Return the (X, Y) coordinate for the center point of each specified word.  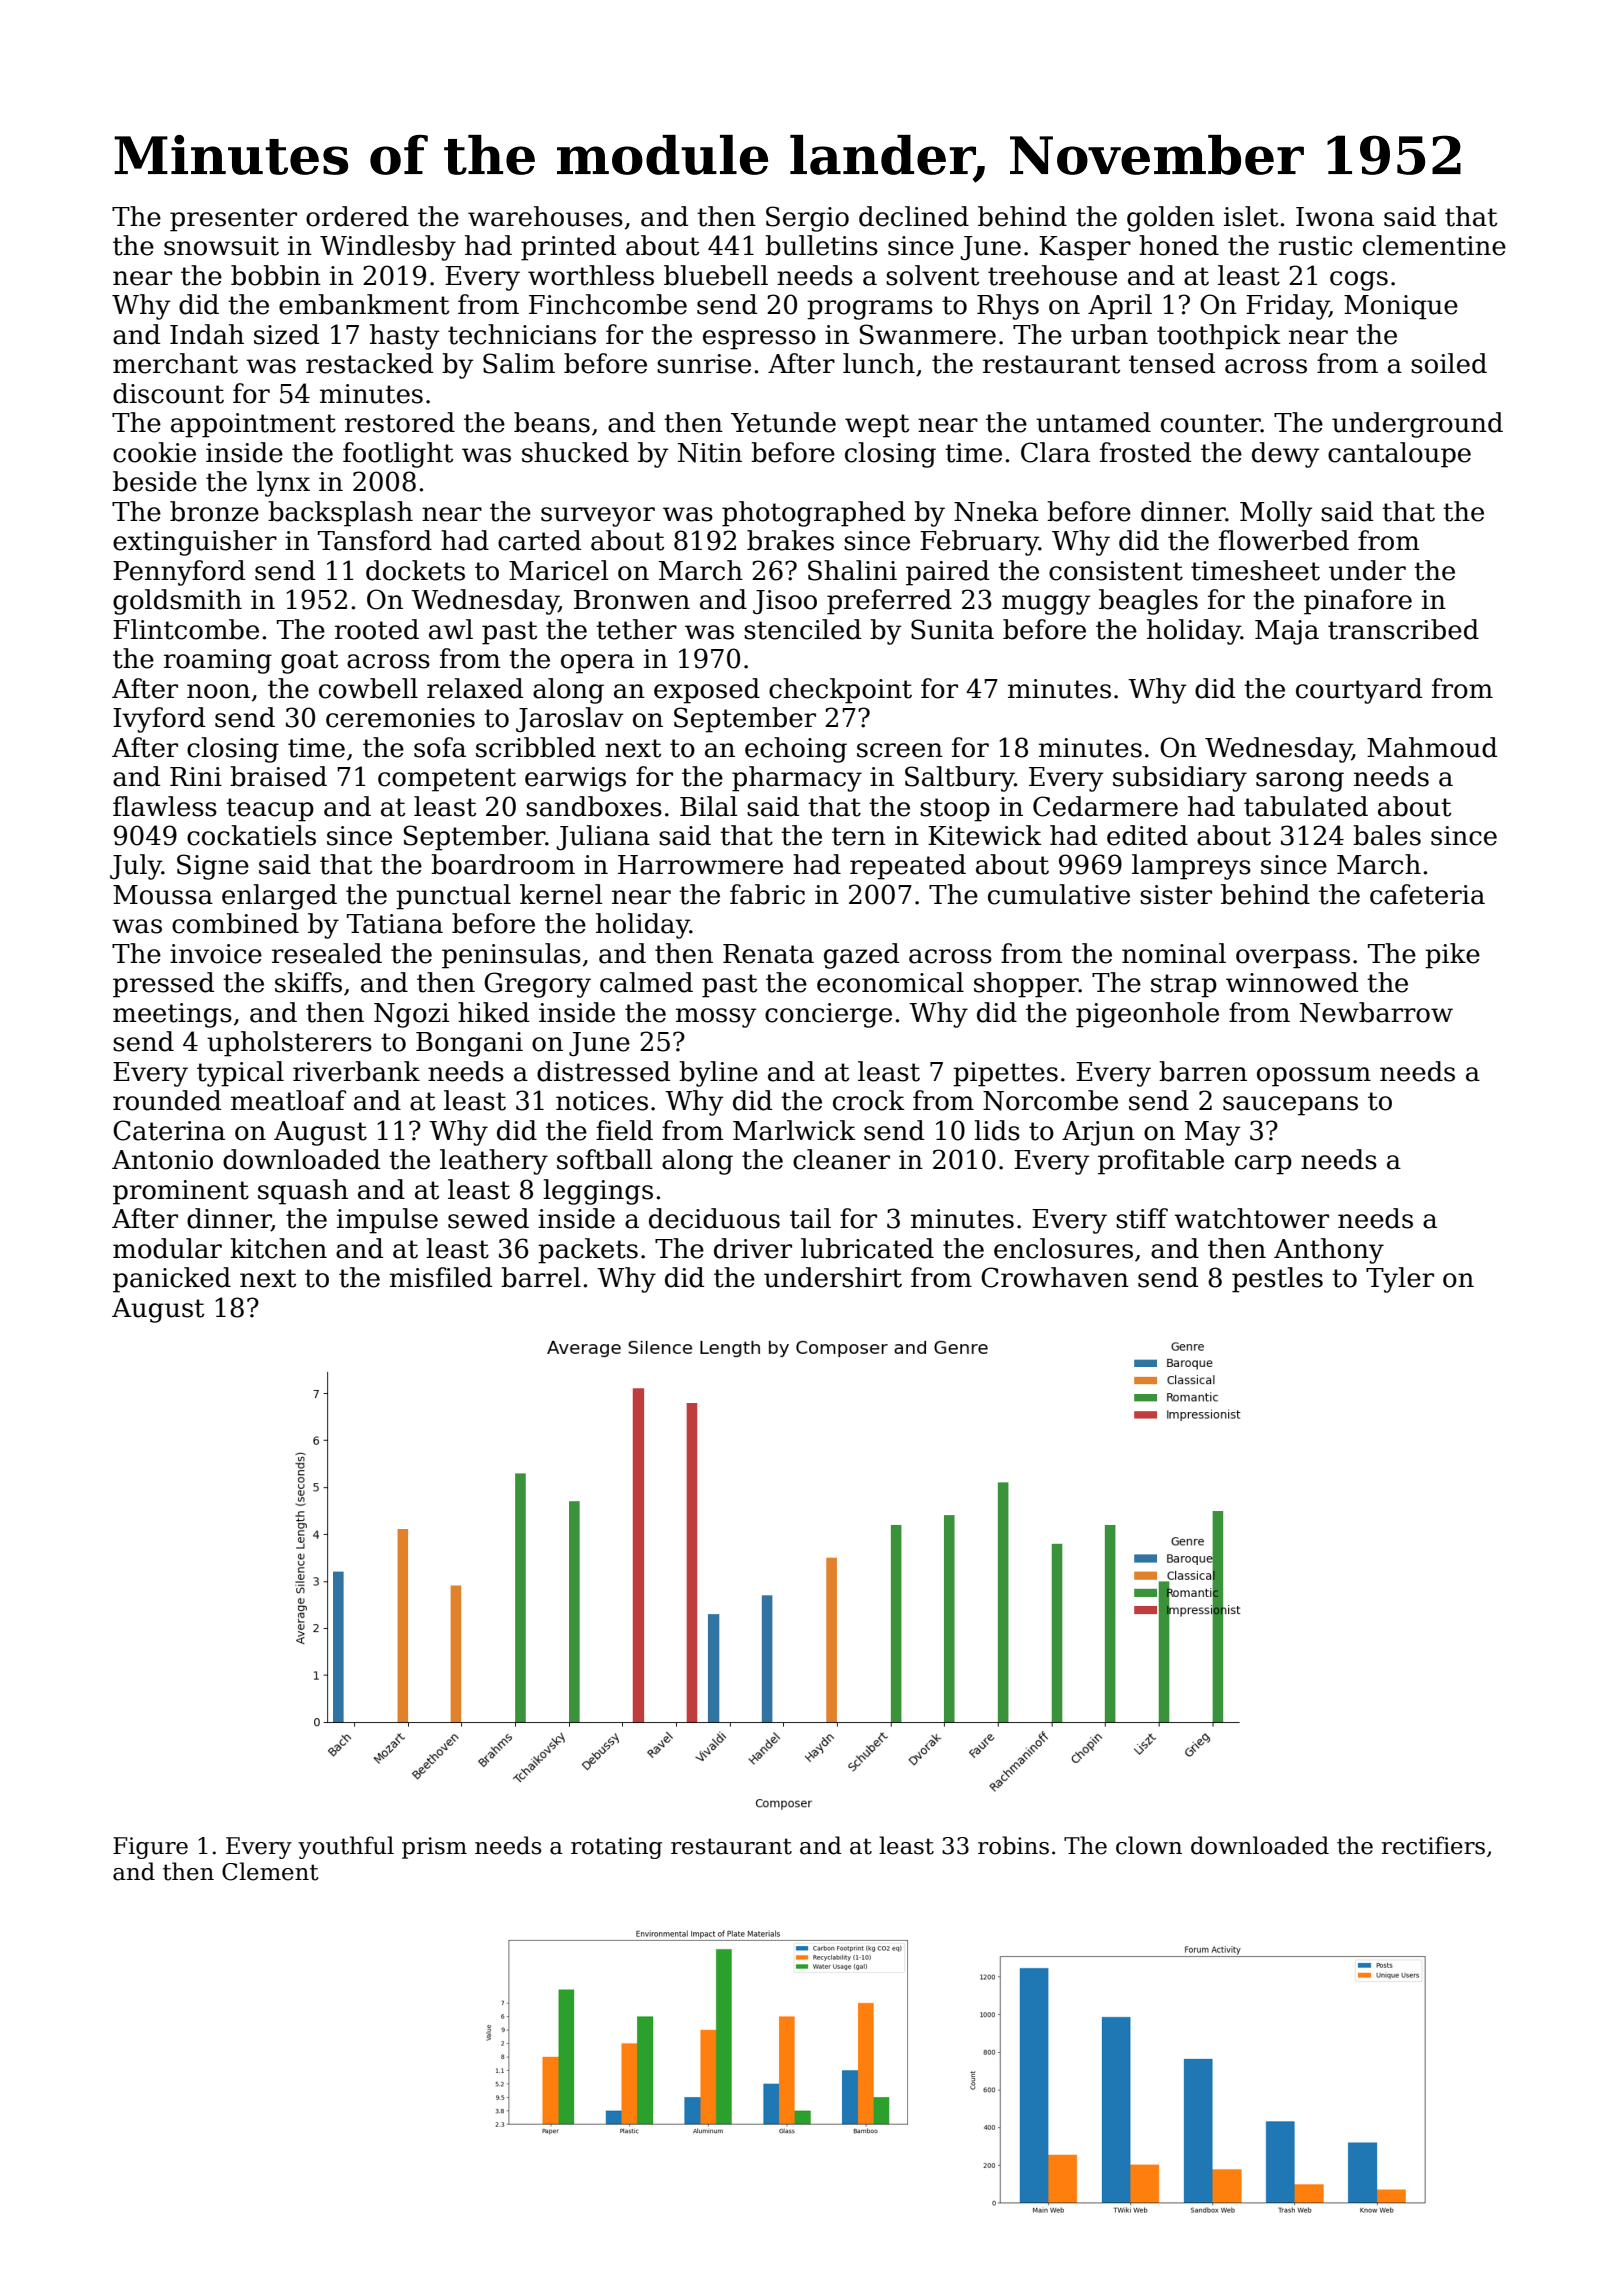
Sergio (807, 219)
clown (1149, 1845)
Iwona (1335, 217)
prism (434, 1848)
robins (1013, 1845)
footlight (398, 455)
